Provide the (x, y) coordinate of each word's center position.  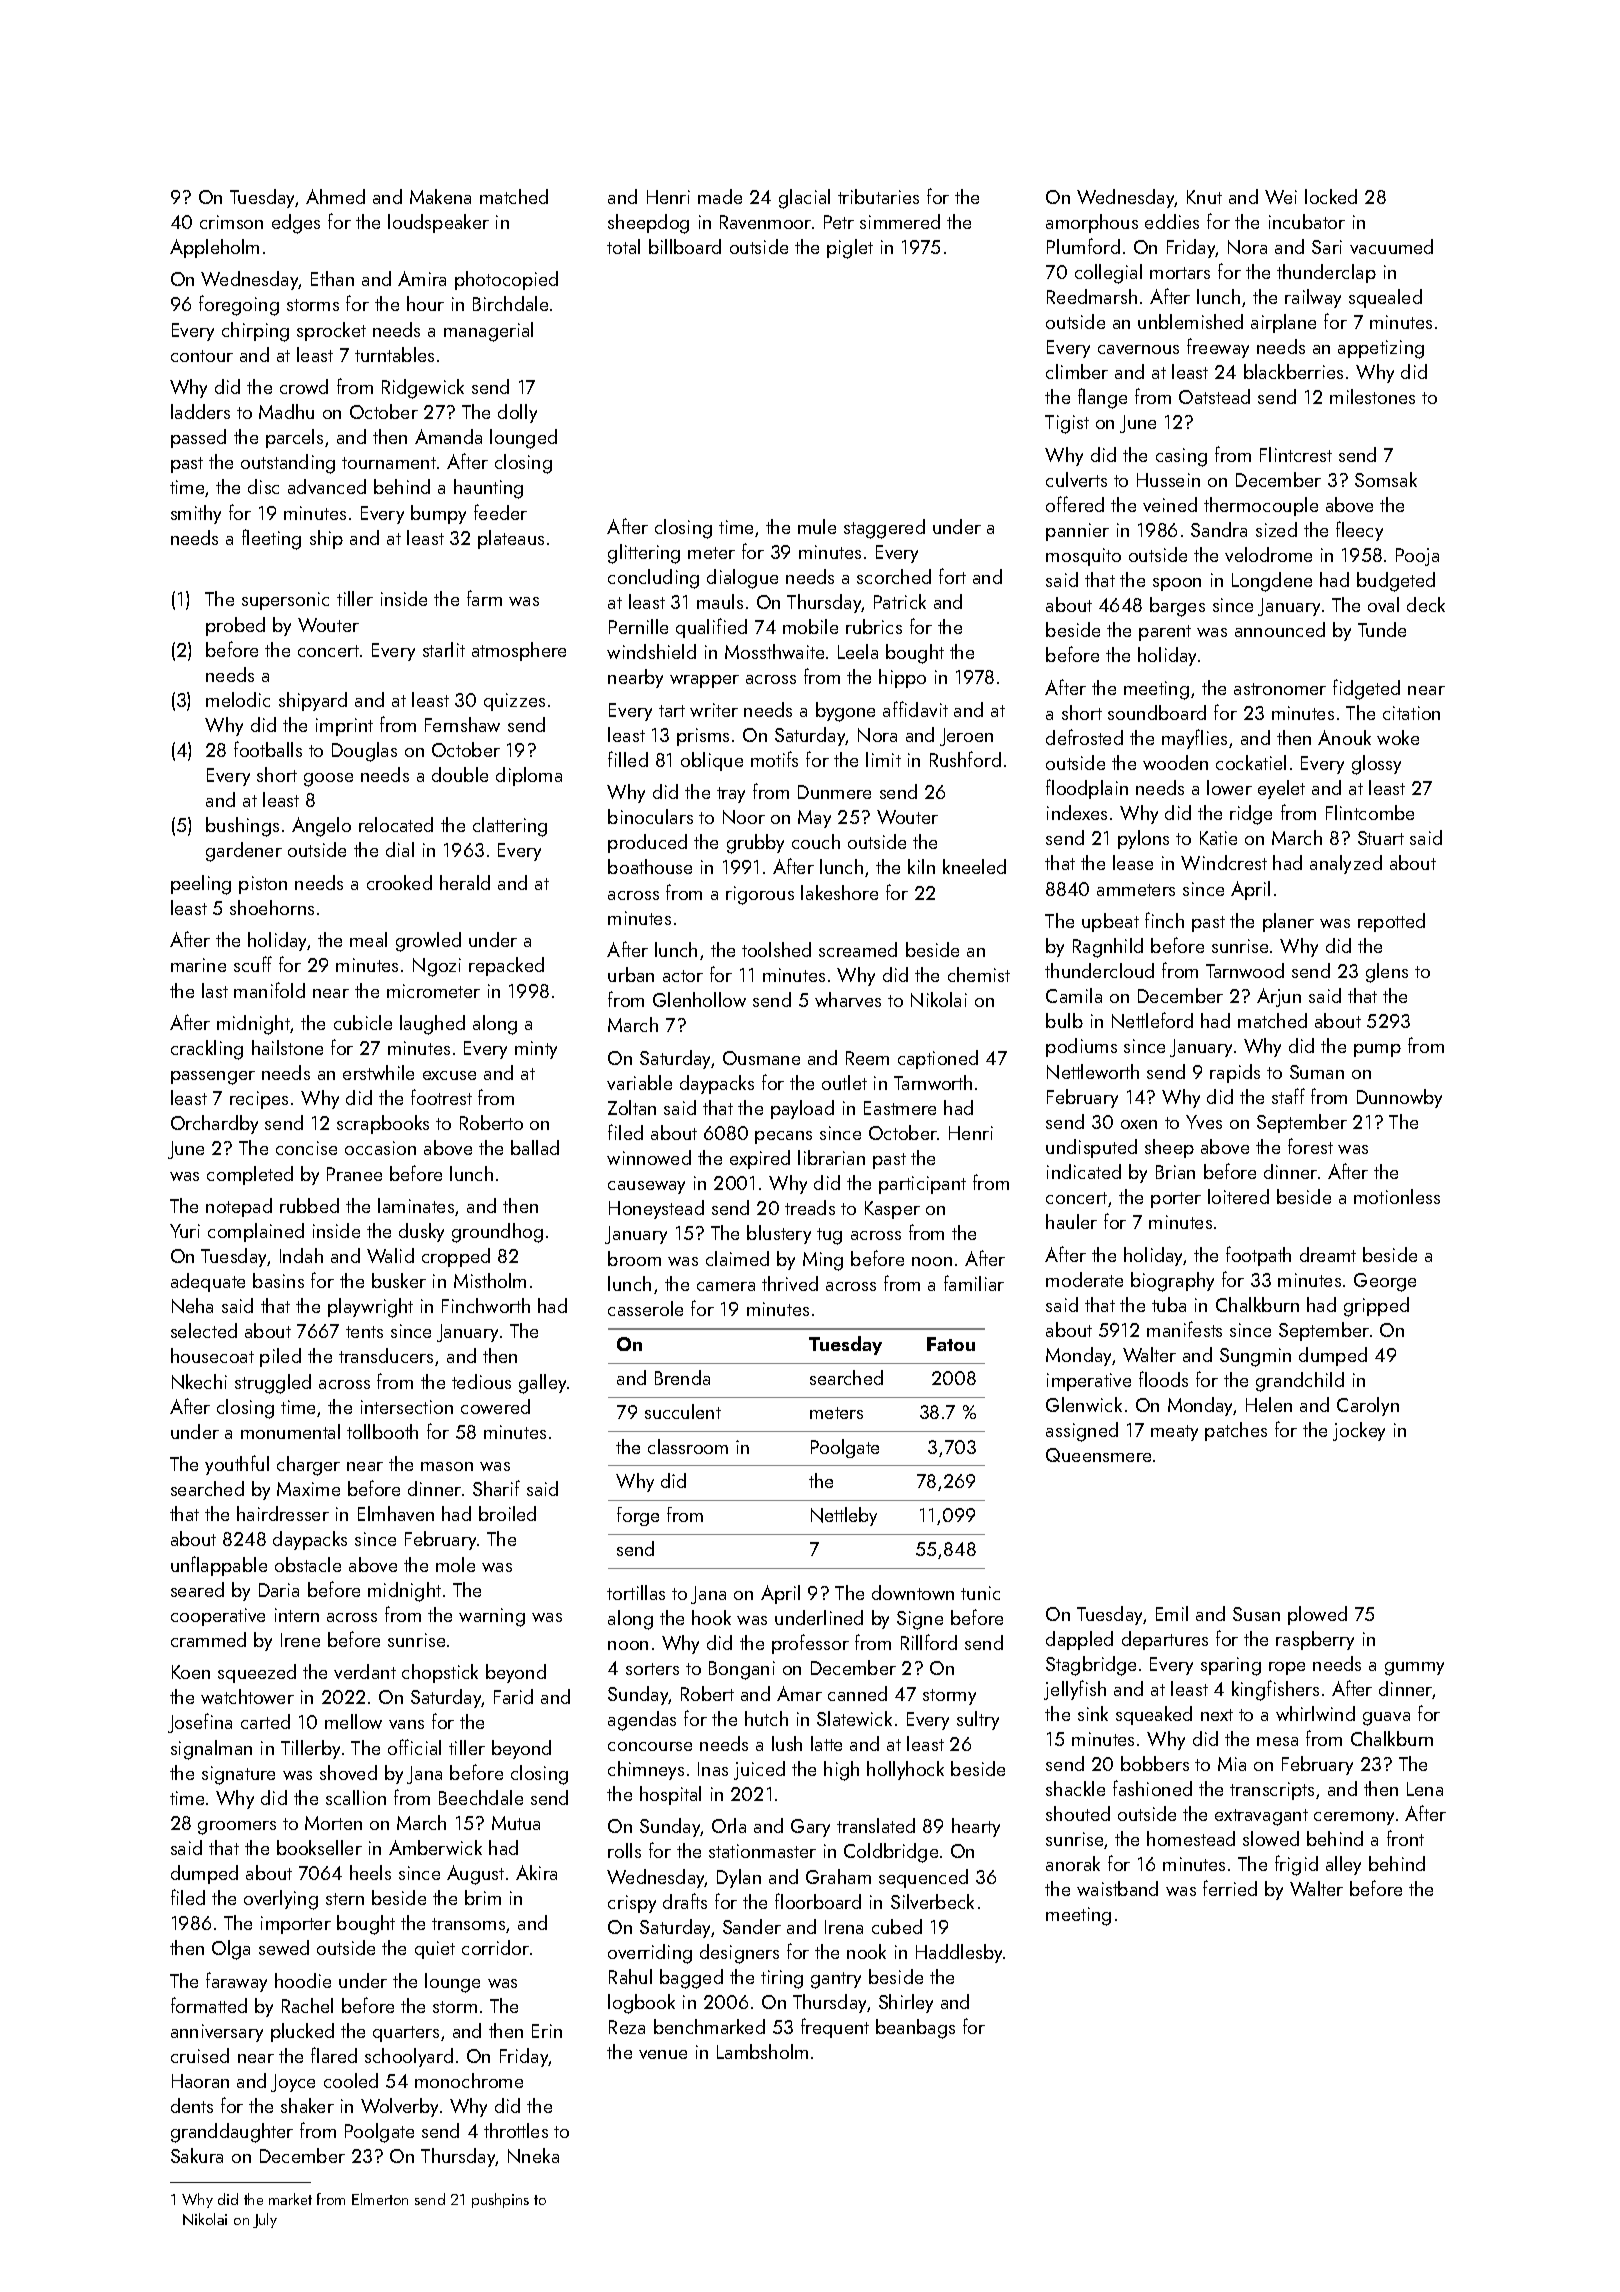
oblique (712, 761)
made (720, 196)
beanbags (915, 2029)
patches (1236, 1431)
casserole (645, 1308)
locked (1331, 196)
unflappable (219, 1566)
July (265, 2220)
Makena (440, 196)
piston (263, 885)
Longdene (1272, 582)
